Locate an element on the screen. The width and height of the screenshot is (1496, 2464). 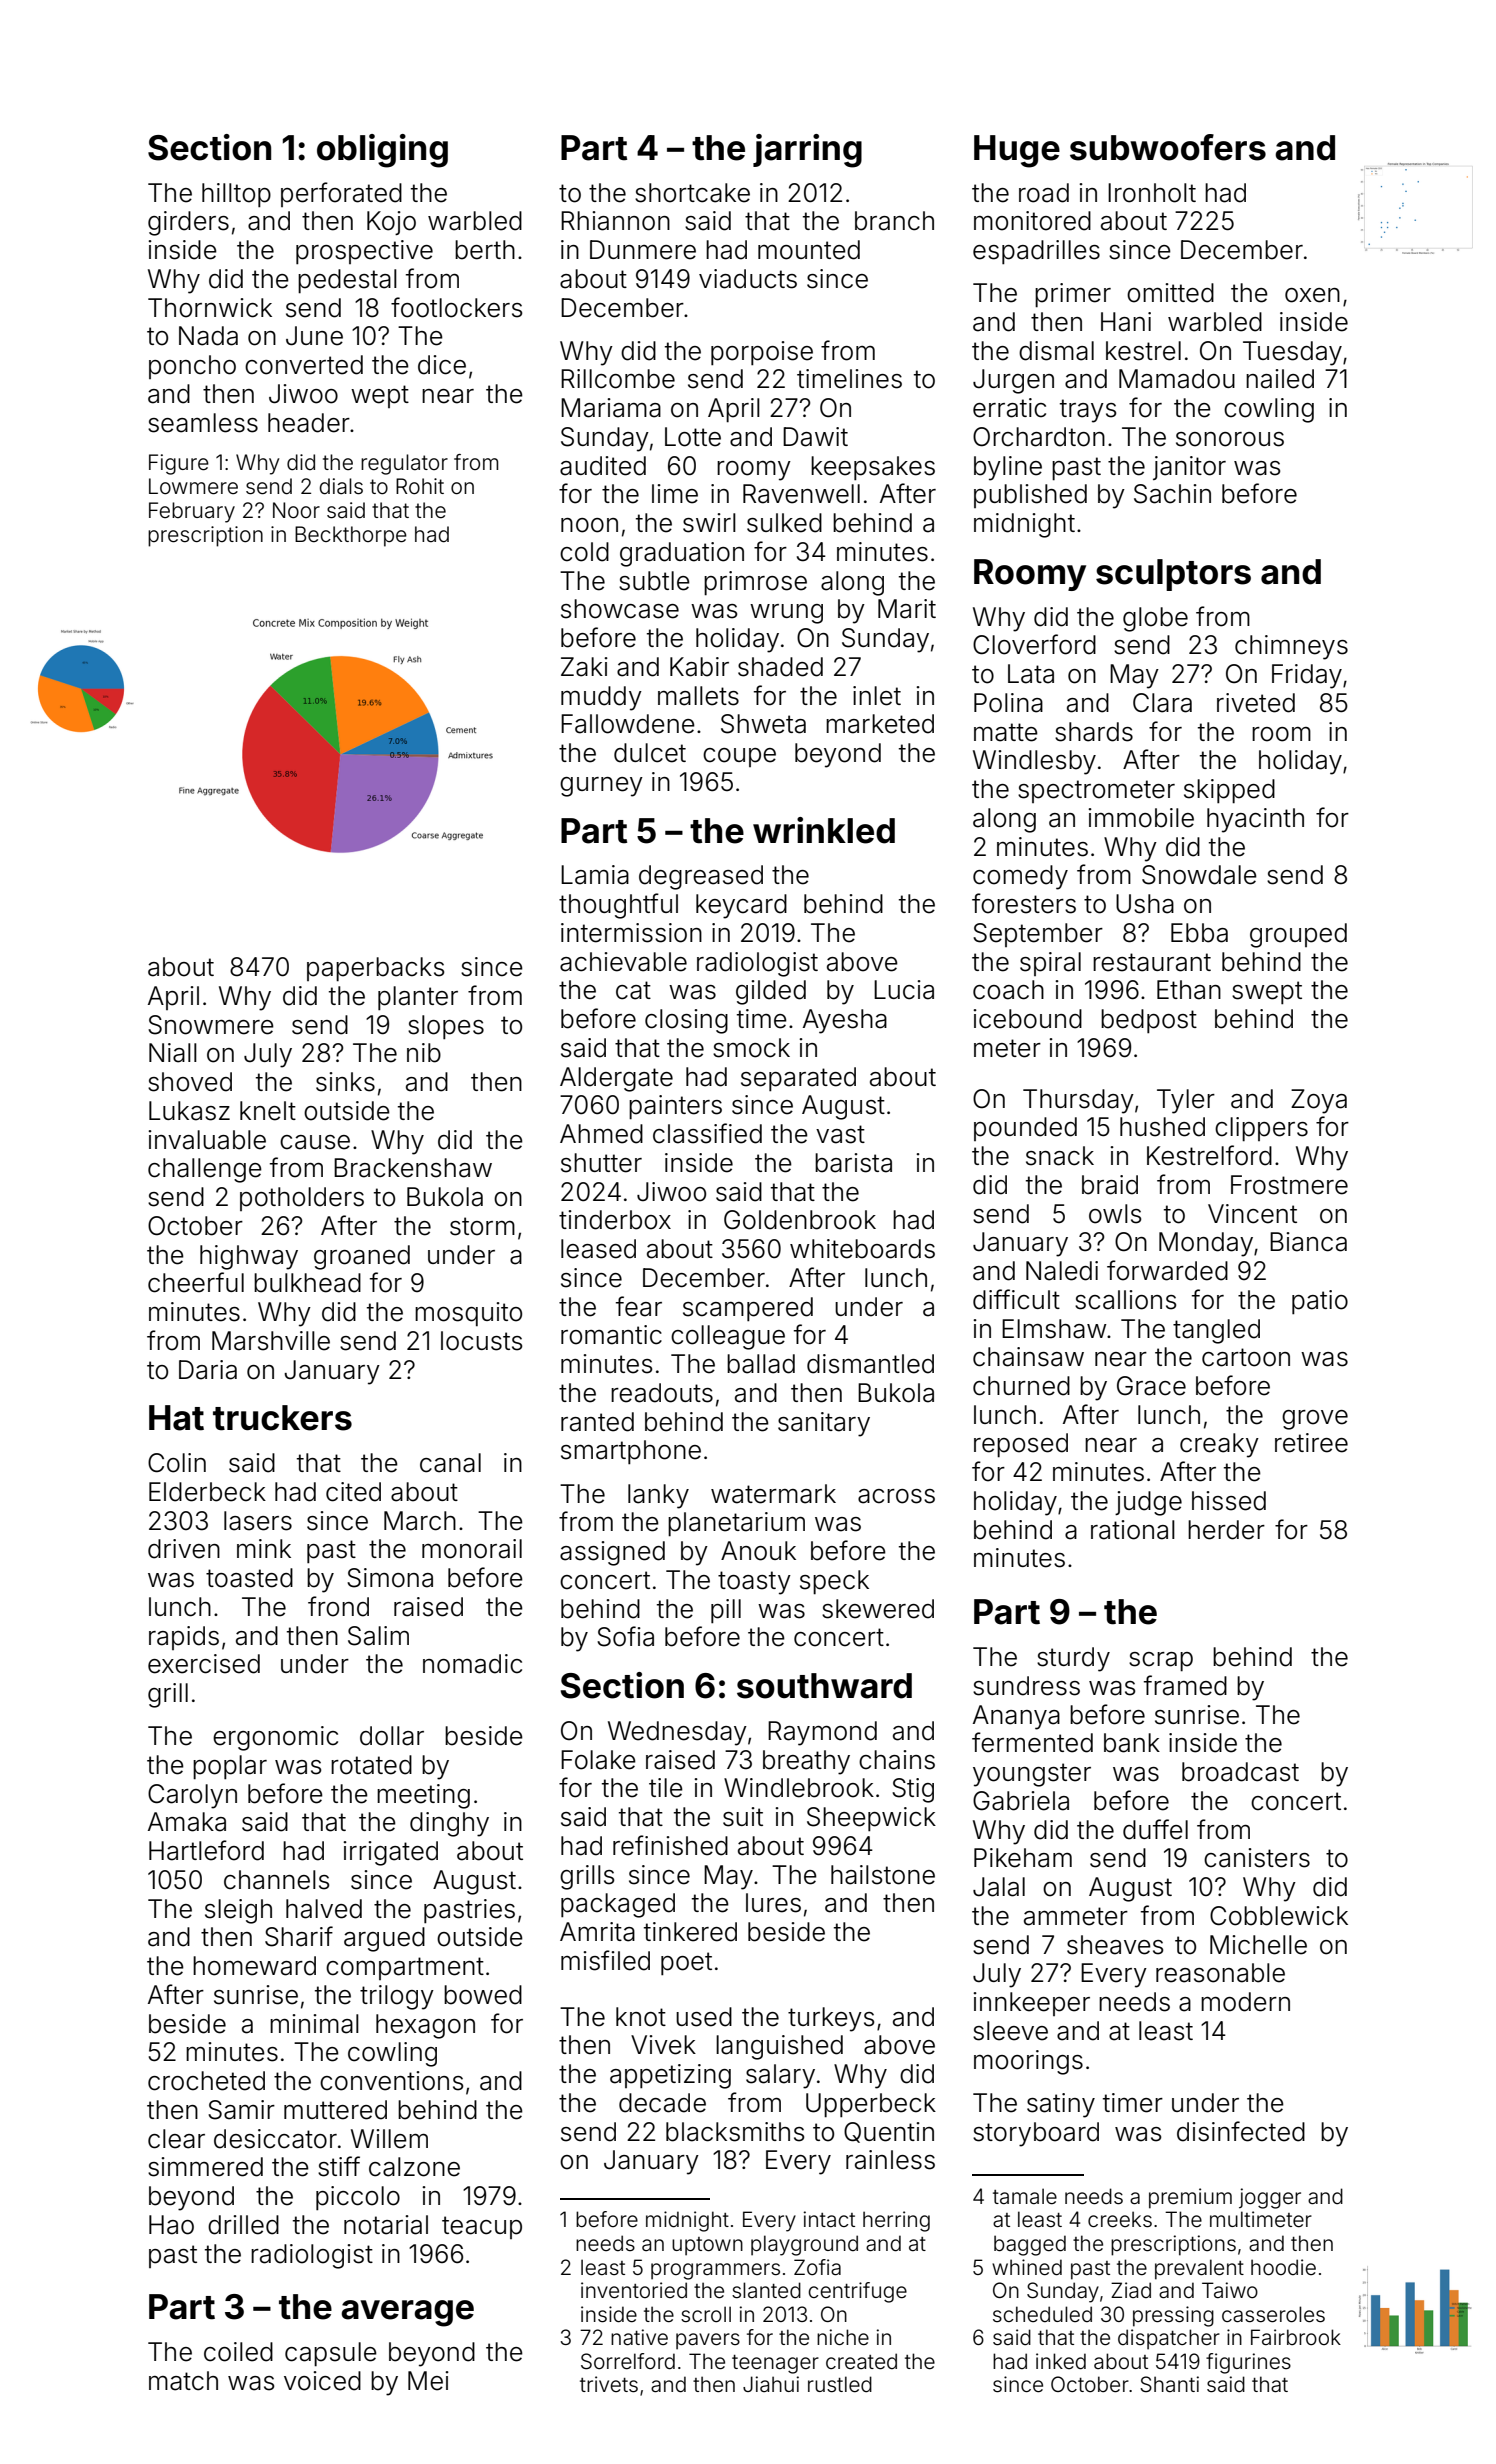
shortcake is located at coordinates (692, 193).
